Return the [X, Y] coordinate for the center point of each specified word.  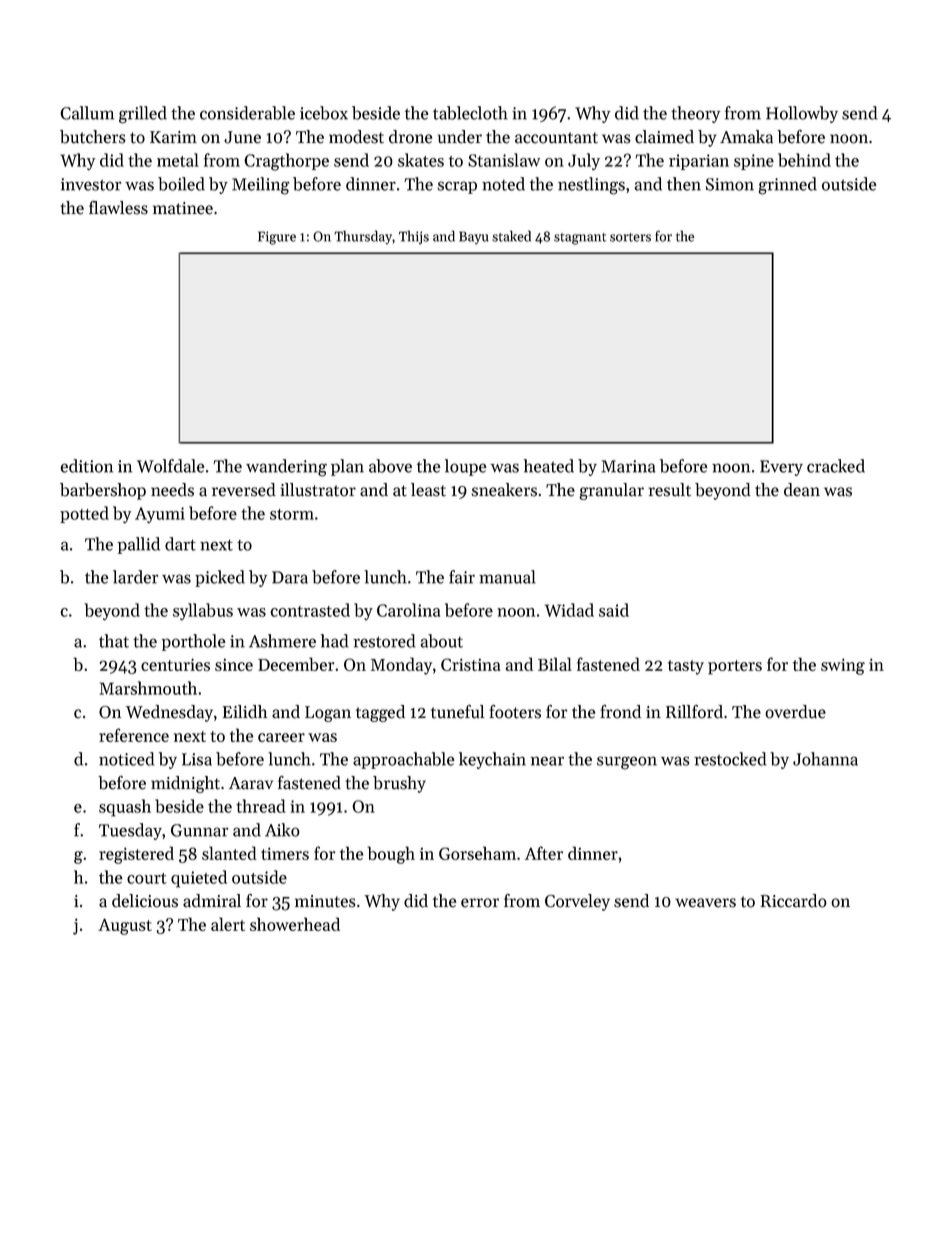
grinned [787, 186]
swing [843, 666]
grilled [143, 115]
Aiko [282, 830]
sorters [630, 237]
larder [135, 577]
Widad [569, 610]
